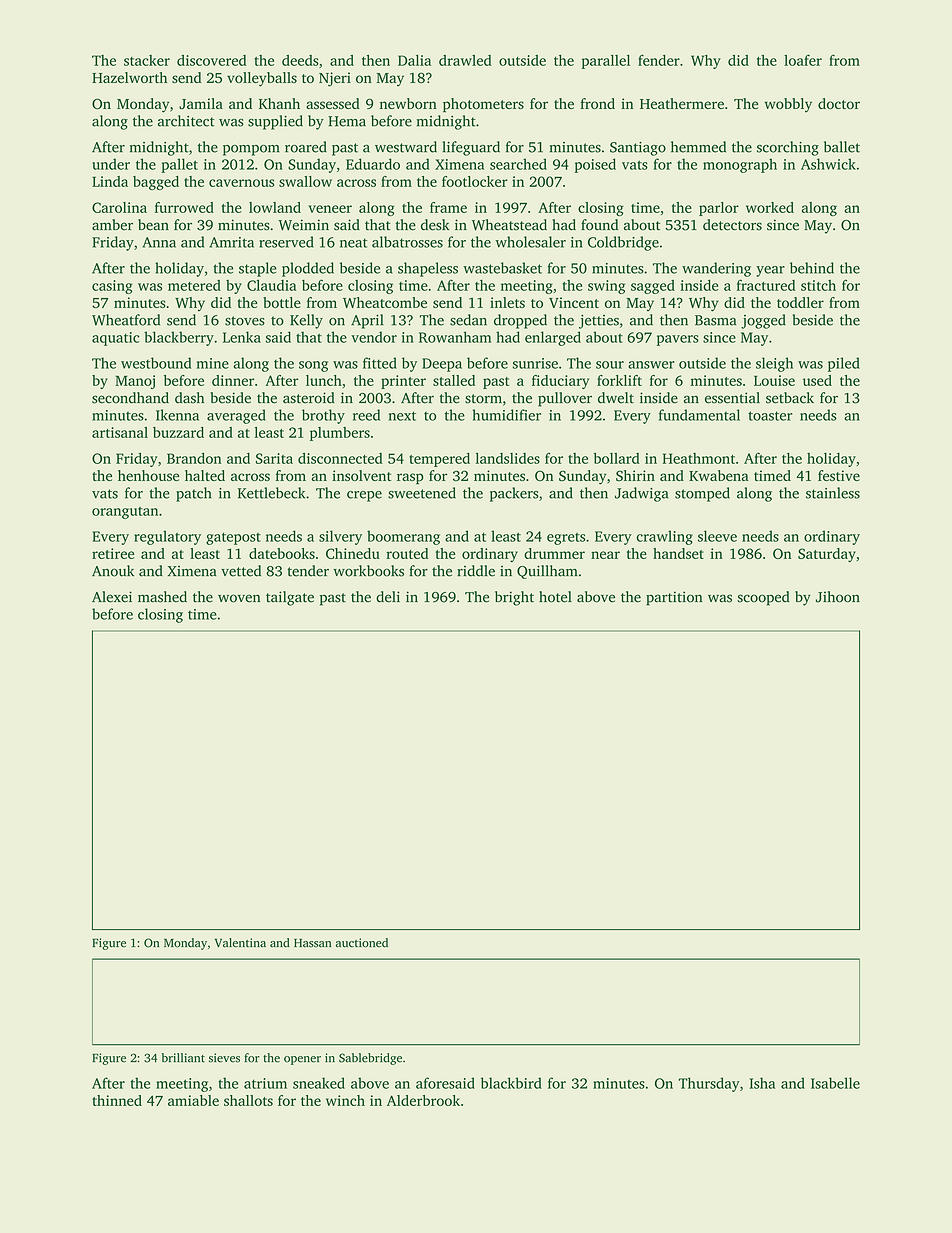 This document has height=1233, width=952. I want to click on sweetened, so click(422, 493).
